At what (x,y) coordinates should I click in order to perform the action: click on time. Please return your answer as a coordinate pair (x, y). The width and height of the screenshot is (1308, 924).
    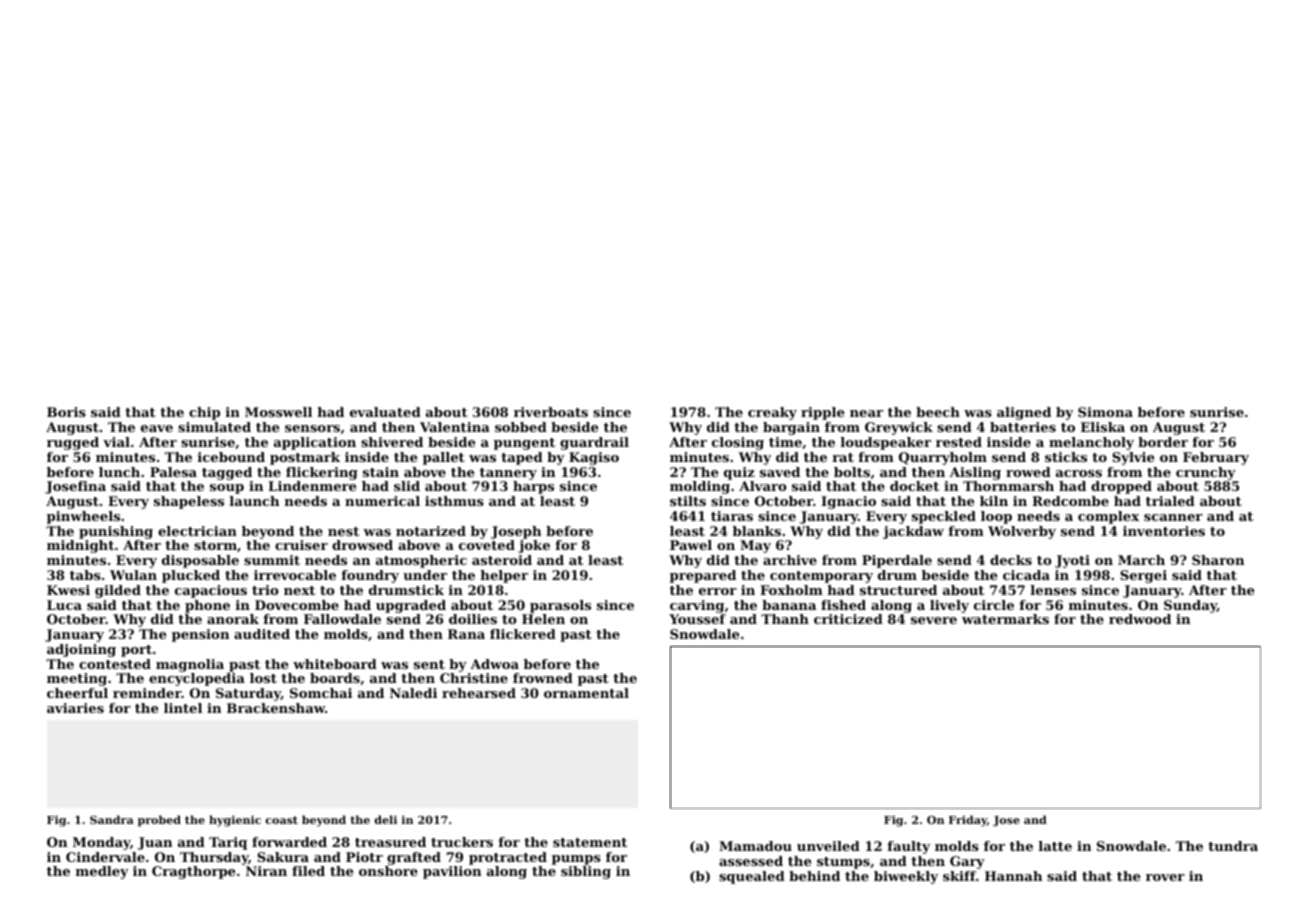
    Looking at the image, I should click on (785, 442).
